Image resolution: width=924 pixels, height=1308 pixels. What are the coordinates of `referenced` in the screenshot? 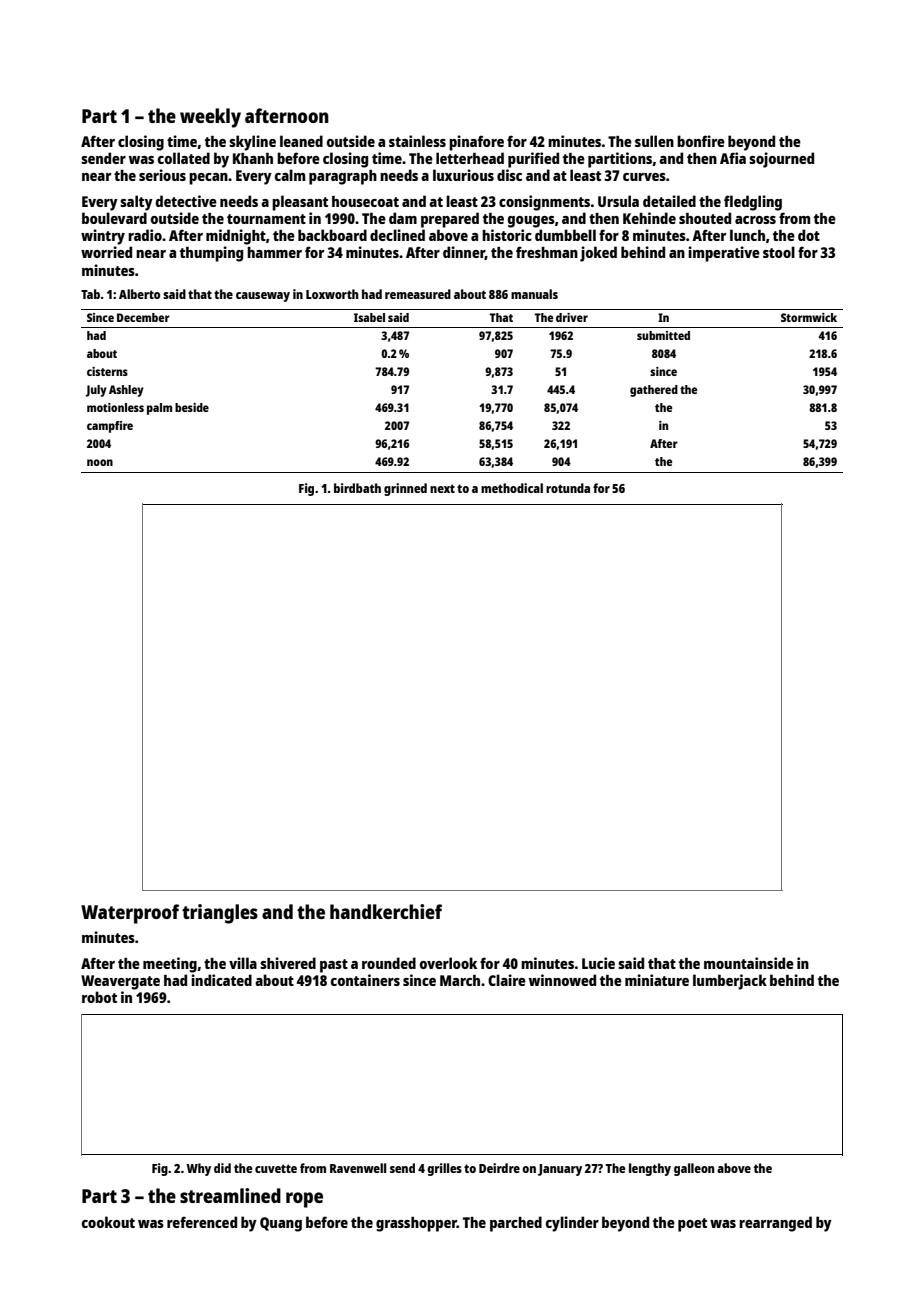 It's located at (202, 1222).
